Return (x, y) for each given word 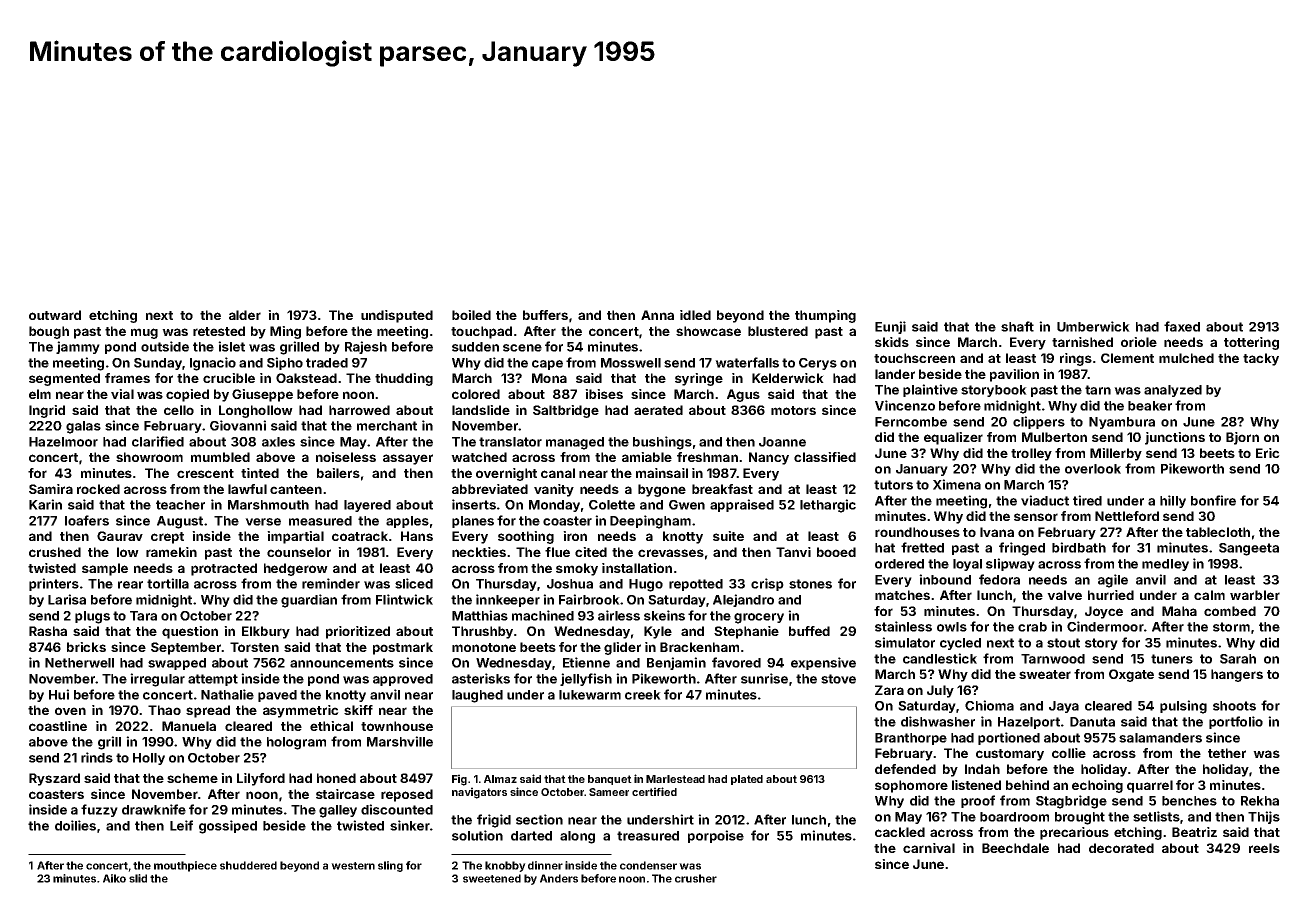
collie (1069, 753)
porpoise (716, 836)
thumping (825, 316)
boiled (471, 315)
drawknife (154, 809)
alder (245, 315)
